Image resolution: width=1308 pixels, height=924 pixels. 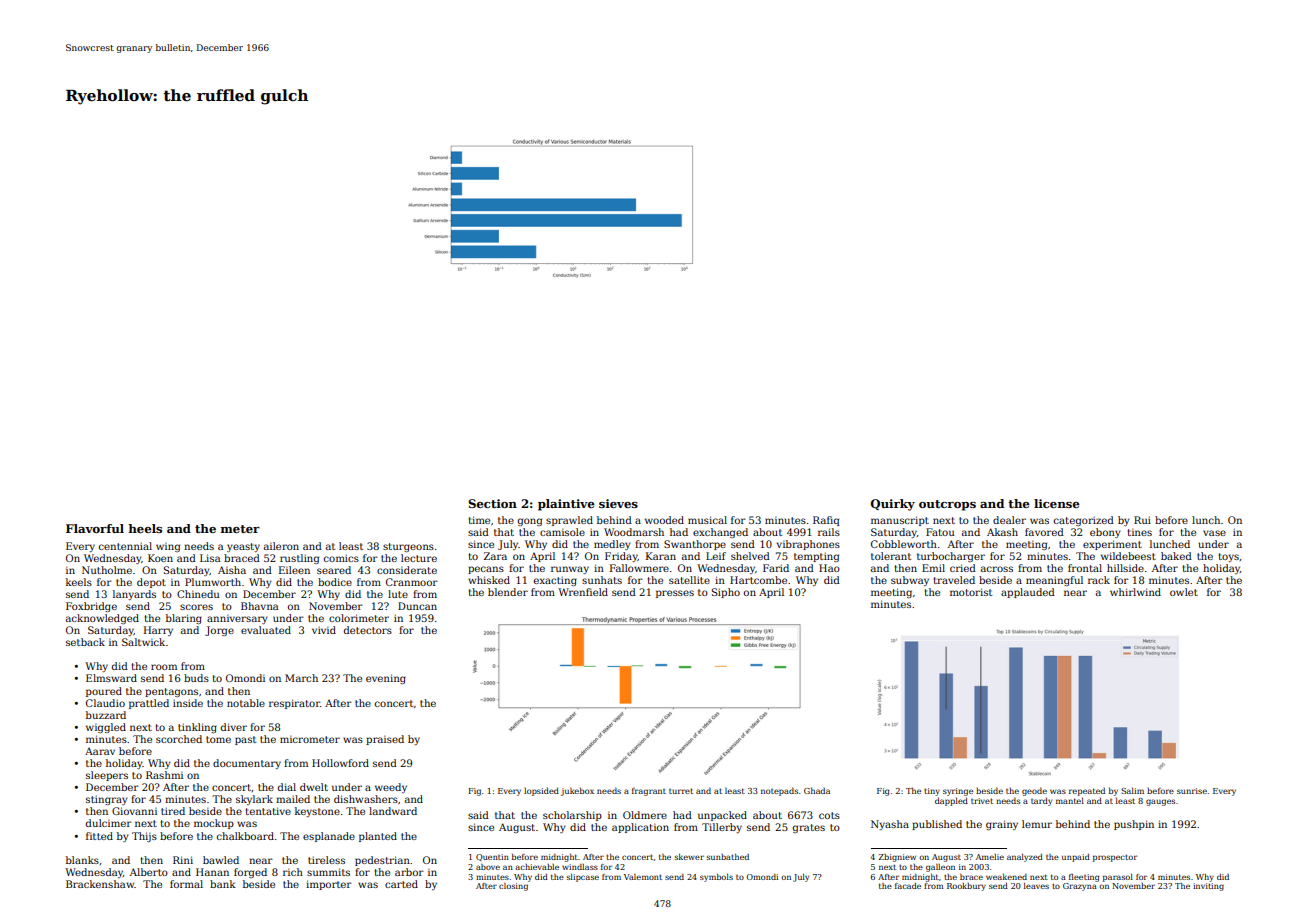 What do you see at coordinates (287, 787) in the screenshot?
I see `dial` at bounding box center [287, 787].
